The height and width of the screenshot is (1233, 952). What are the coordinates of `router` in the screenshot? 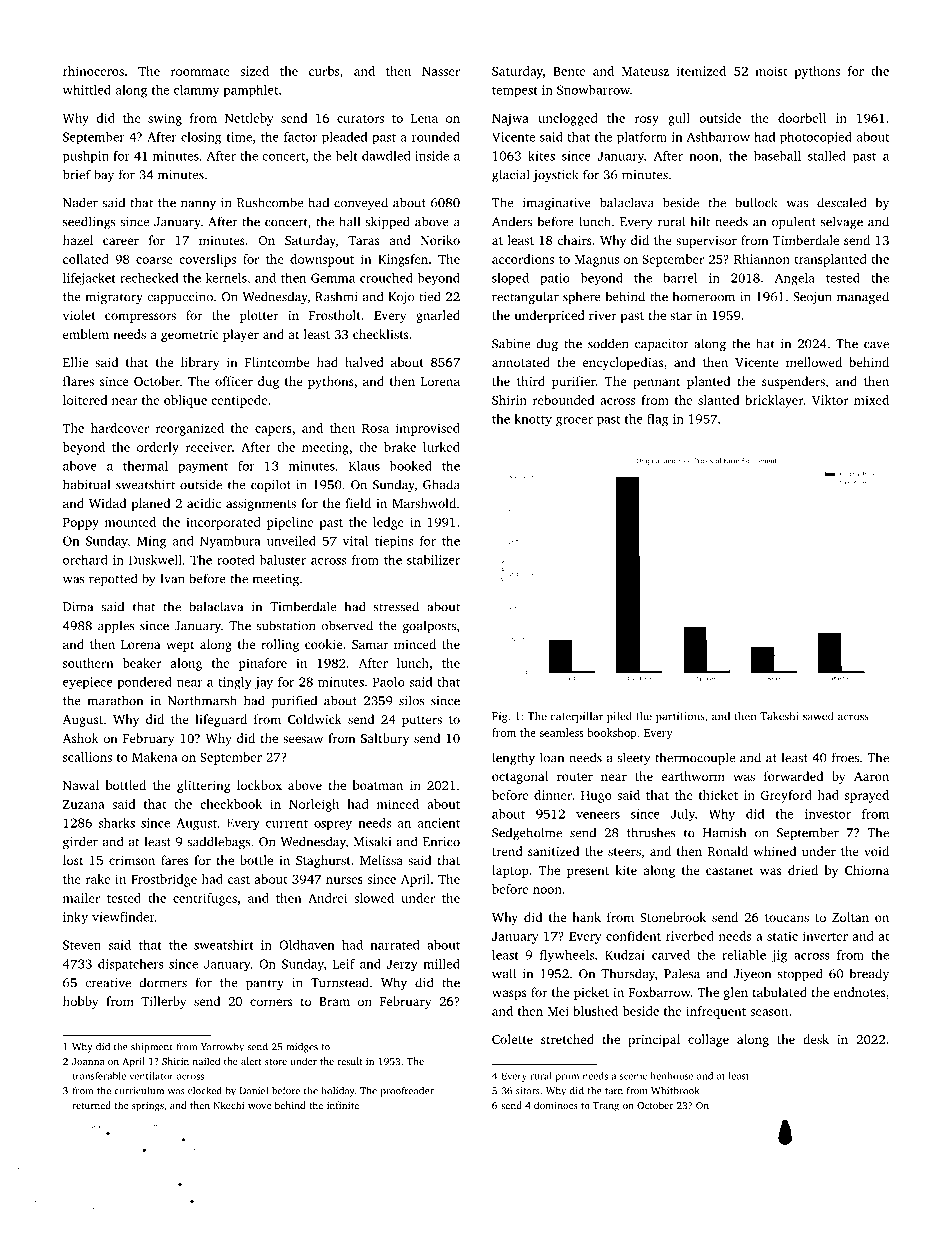 It's located at (575, 777).
